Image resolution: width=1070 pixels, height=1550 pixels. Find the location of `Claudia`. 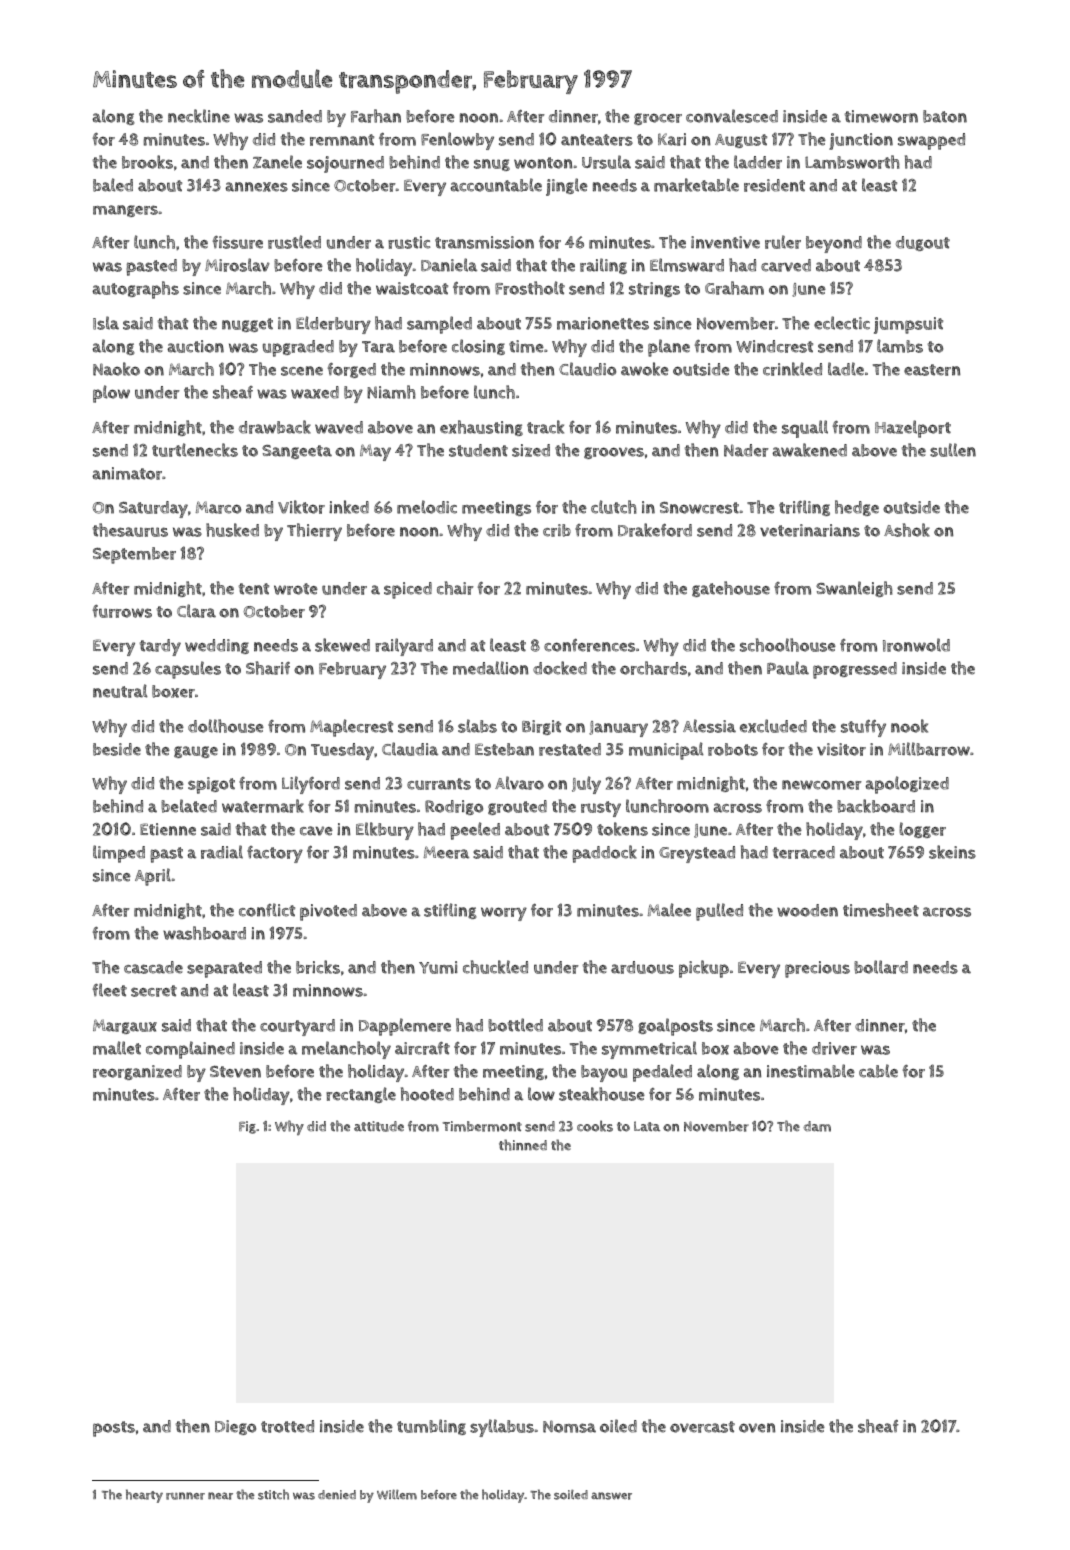

Claudia is located at coordinates (410, 749).
